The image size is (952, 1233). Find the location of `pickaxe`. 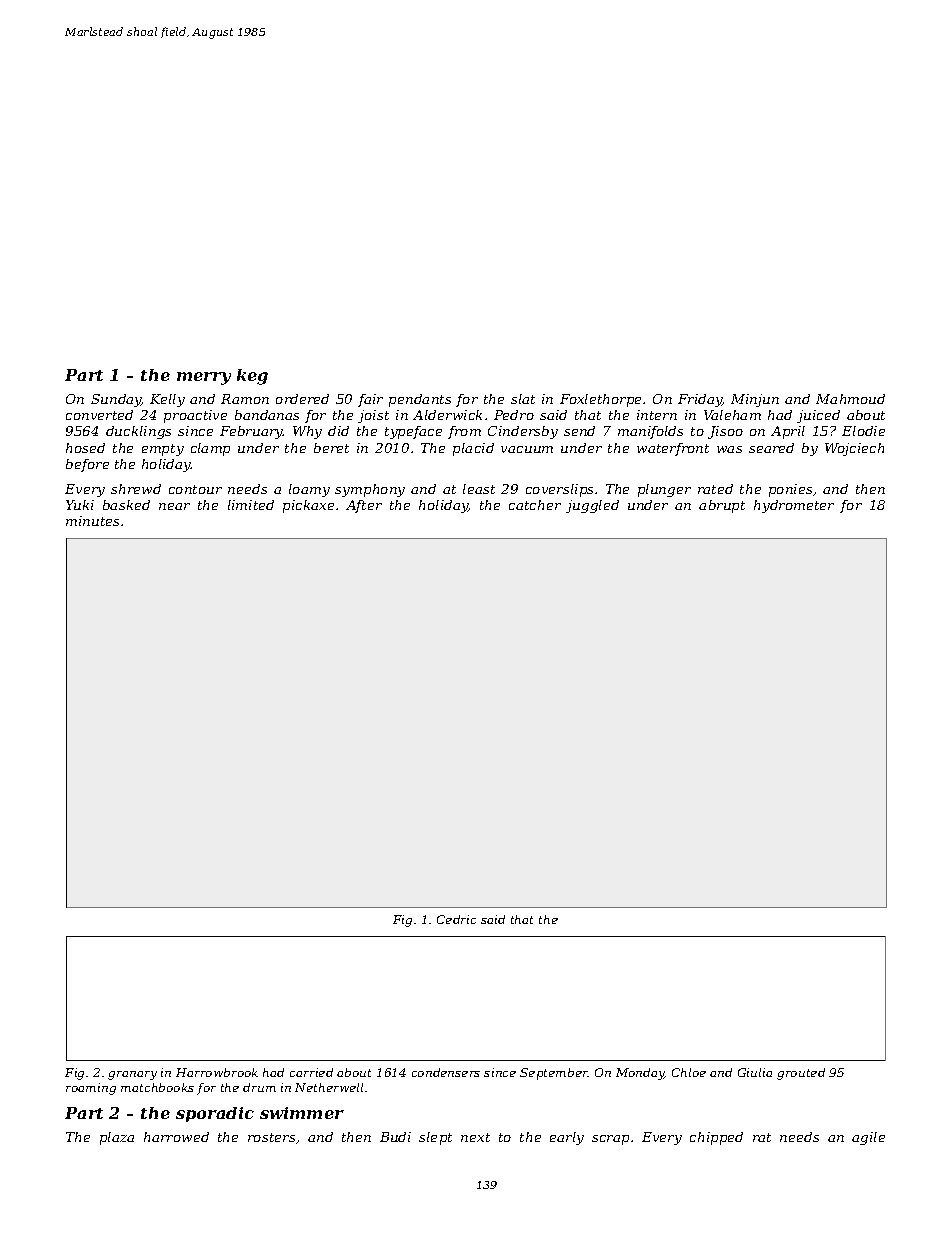

pickaxe is located at coordinates (308, 506).
